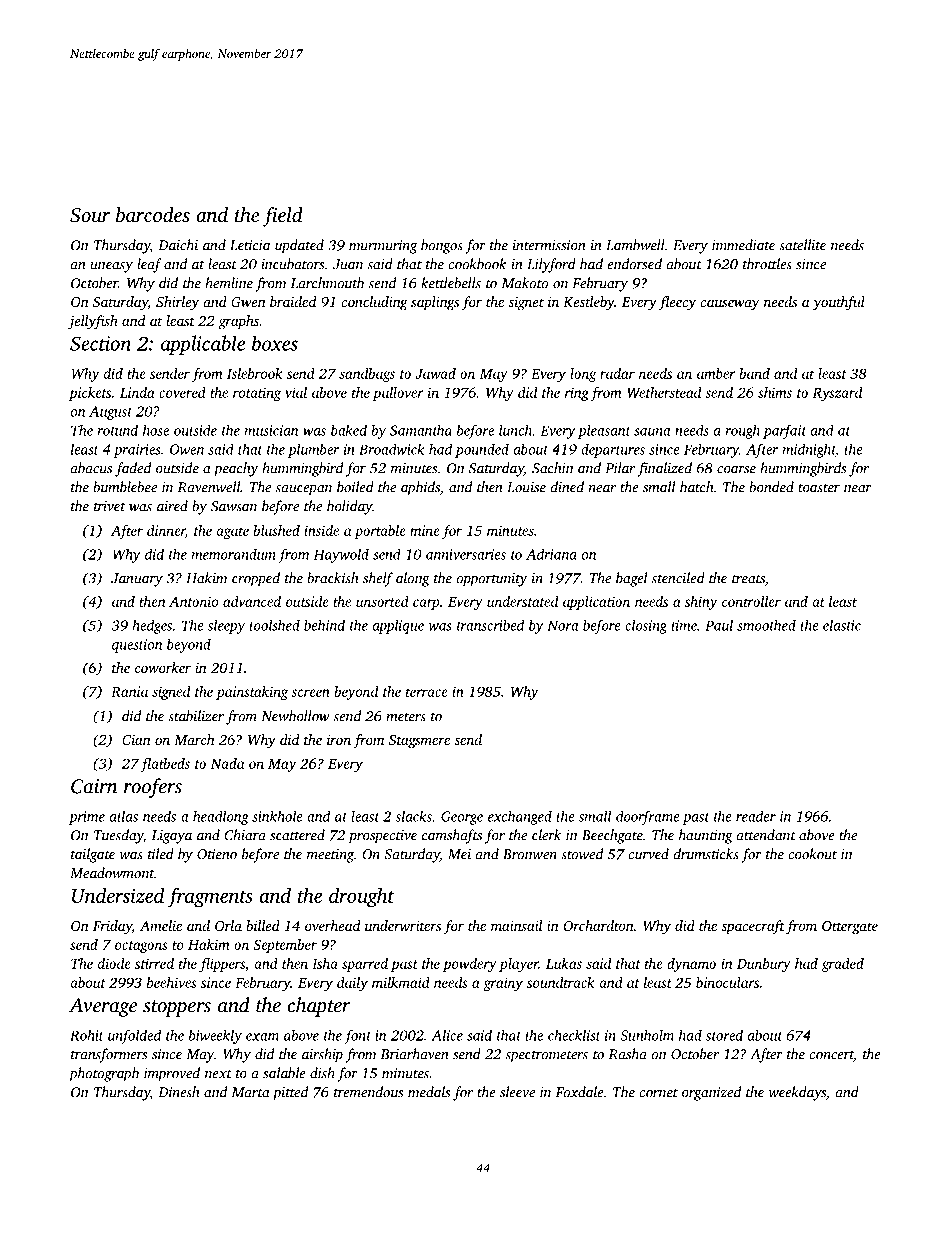 Image resolution: width=952 pixels, height=1233 pixels. What do you see at coordinates (194, 739) in the document?
I see `March` at bounding box center [194, 739].
